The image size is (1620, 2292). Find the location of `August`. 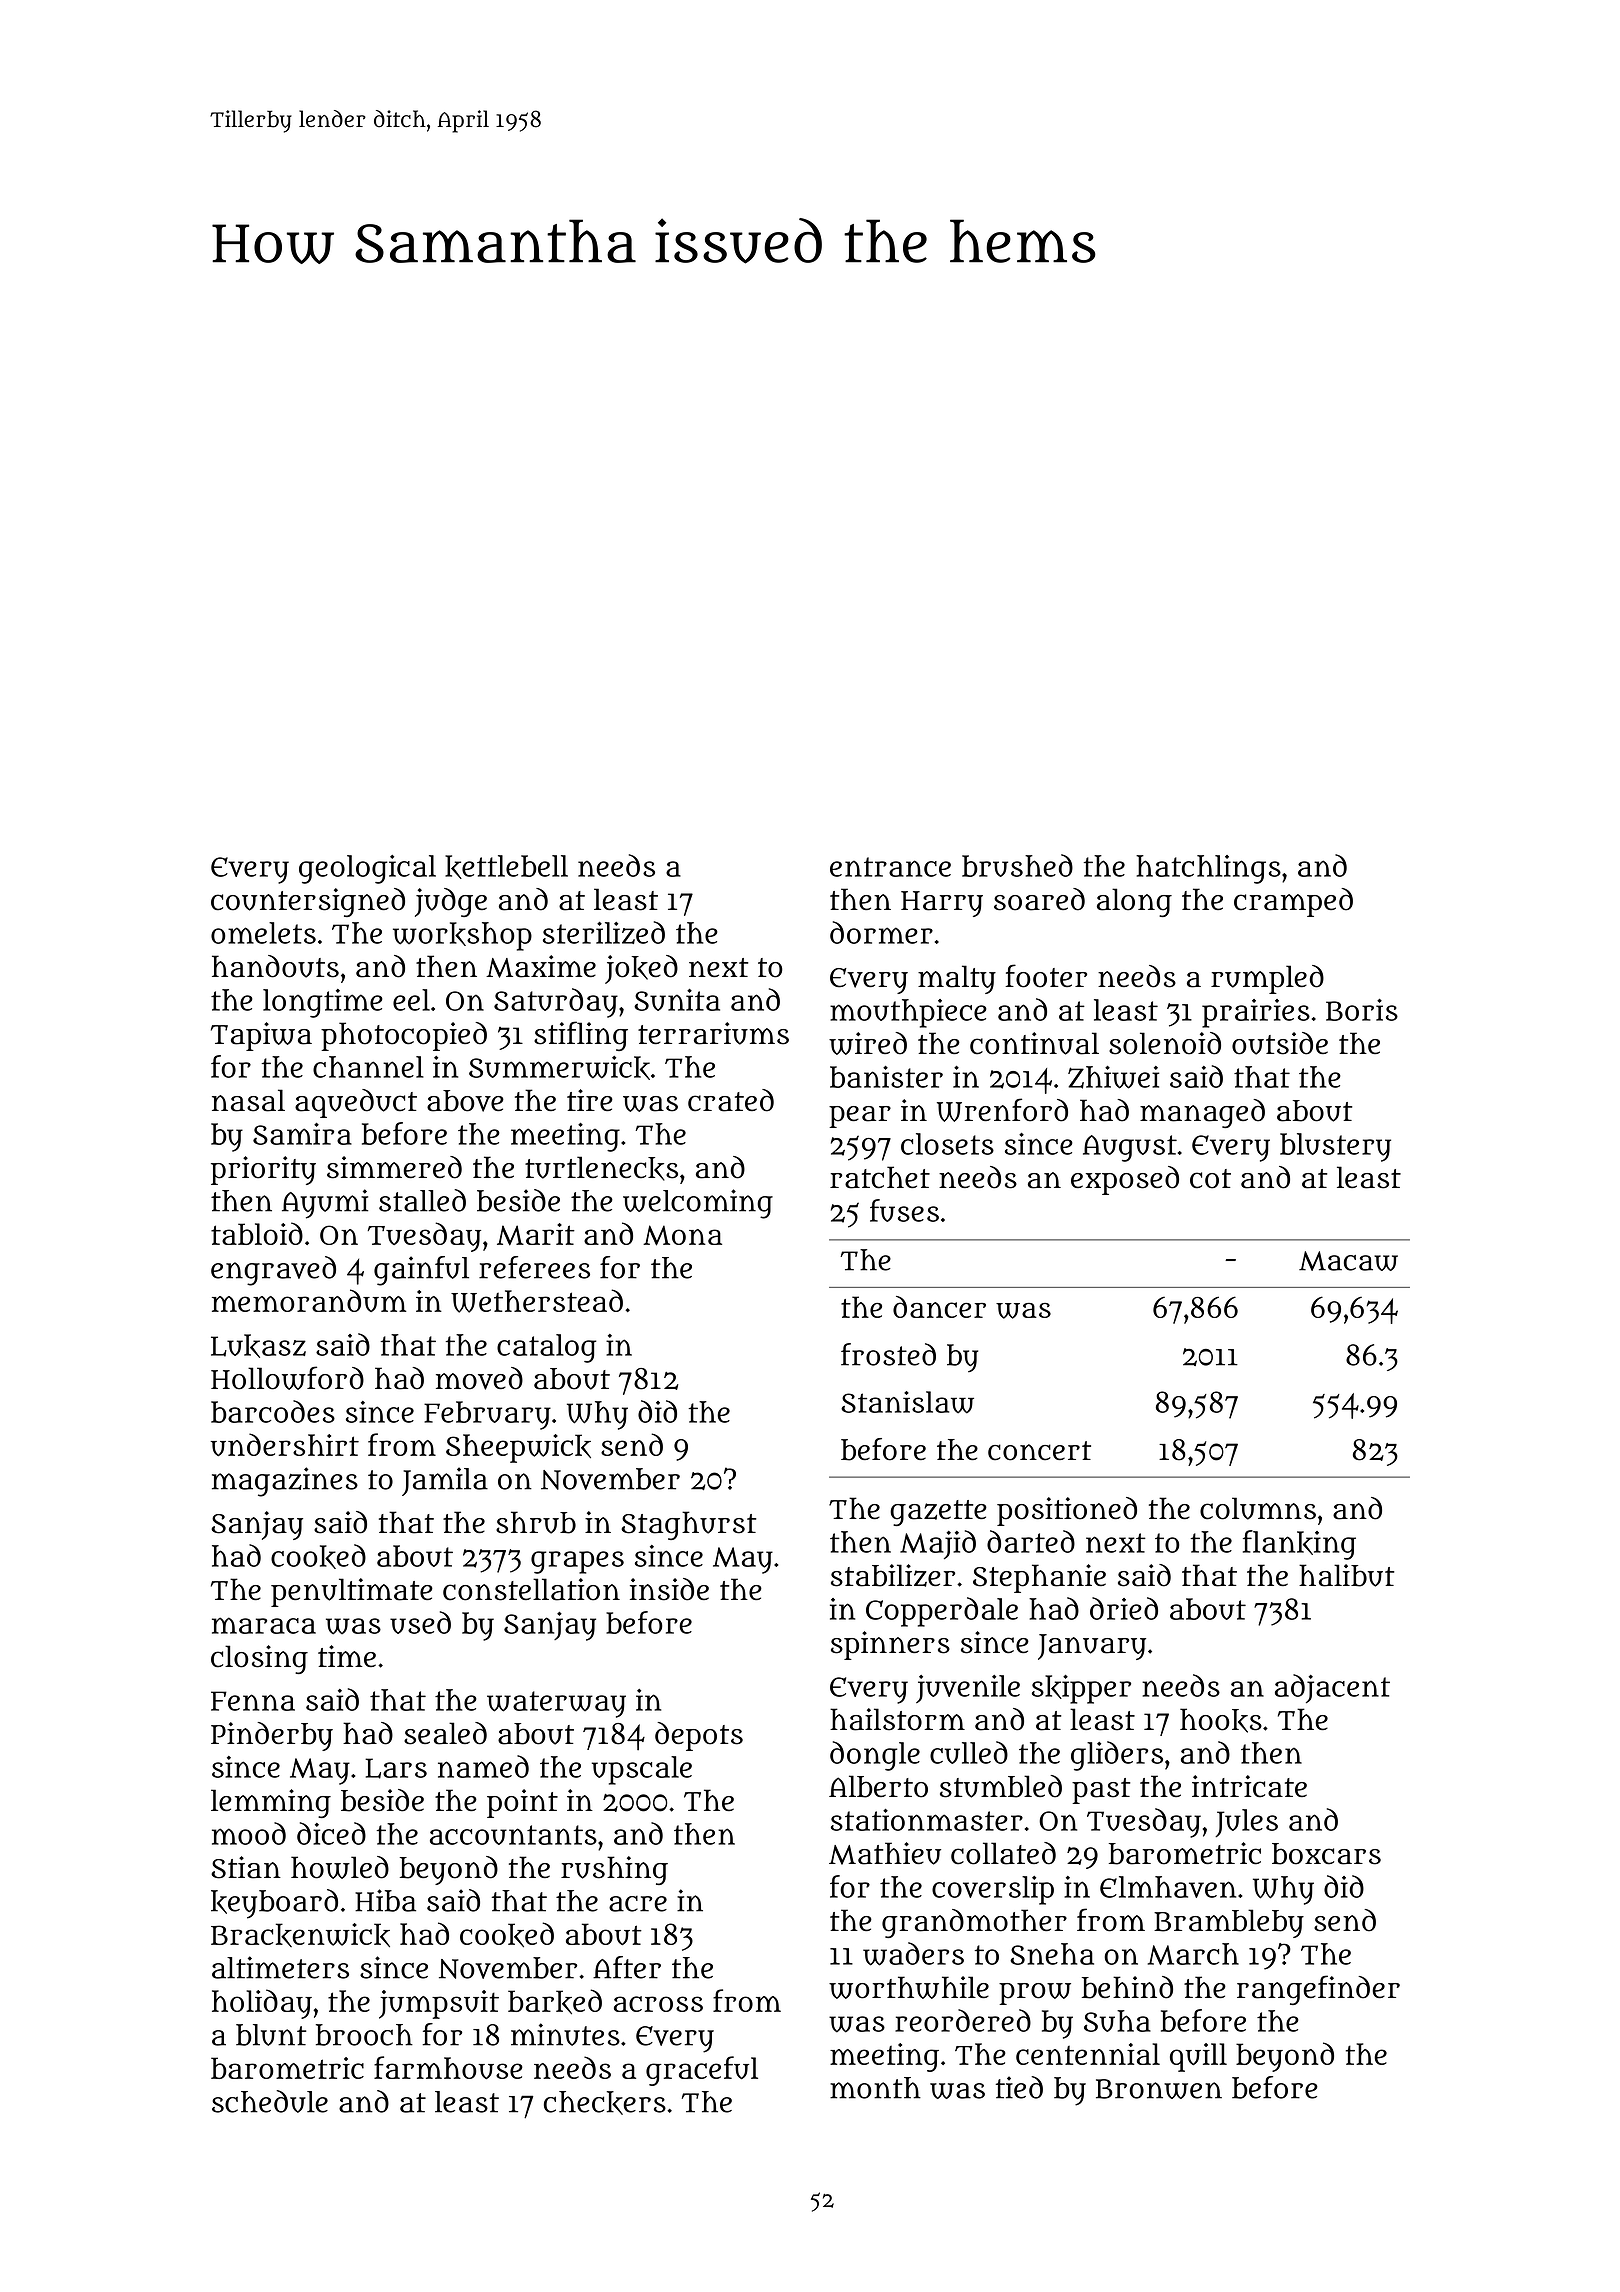

August is located at coordinates (1130, 1148).
